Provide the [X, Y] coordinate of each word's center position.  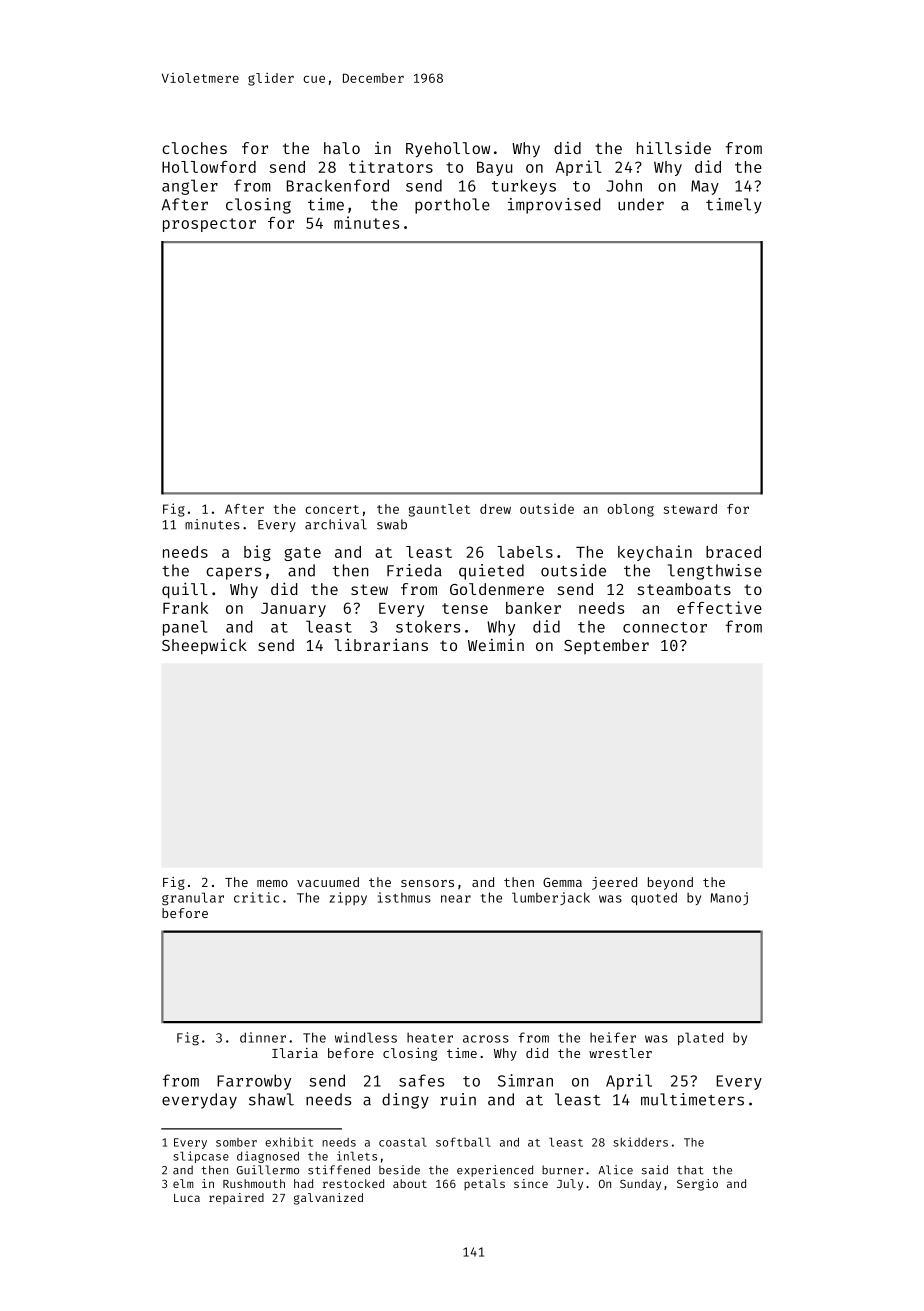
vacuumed [328, 882]
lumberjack [551, 898]
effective [719, 607]
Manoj [729, 898]
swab [392, 524]
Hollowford [209, 167]
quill [185, 590]
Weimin [496, 644]
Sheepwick [204, 646]
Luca [187, 1198]
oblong [630, 510]
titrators [391, 166]
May [705, 187]
